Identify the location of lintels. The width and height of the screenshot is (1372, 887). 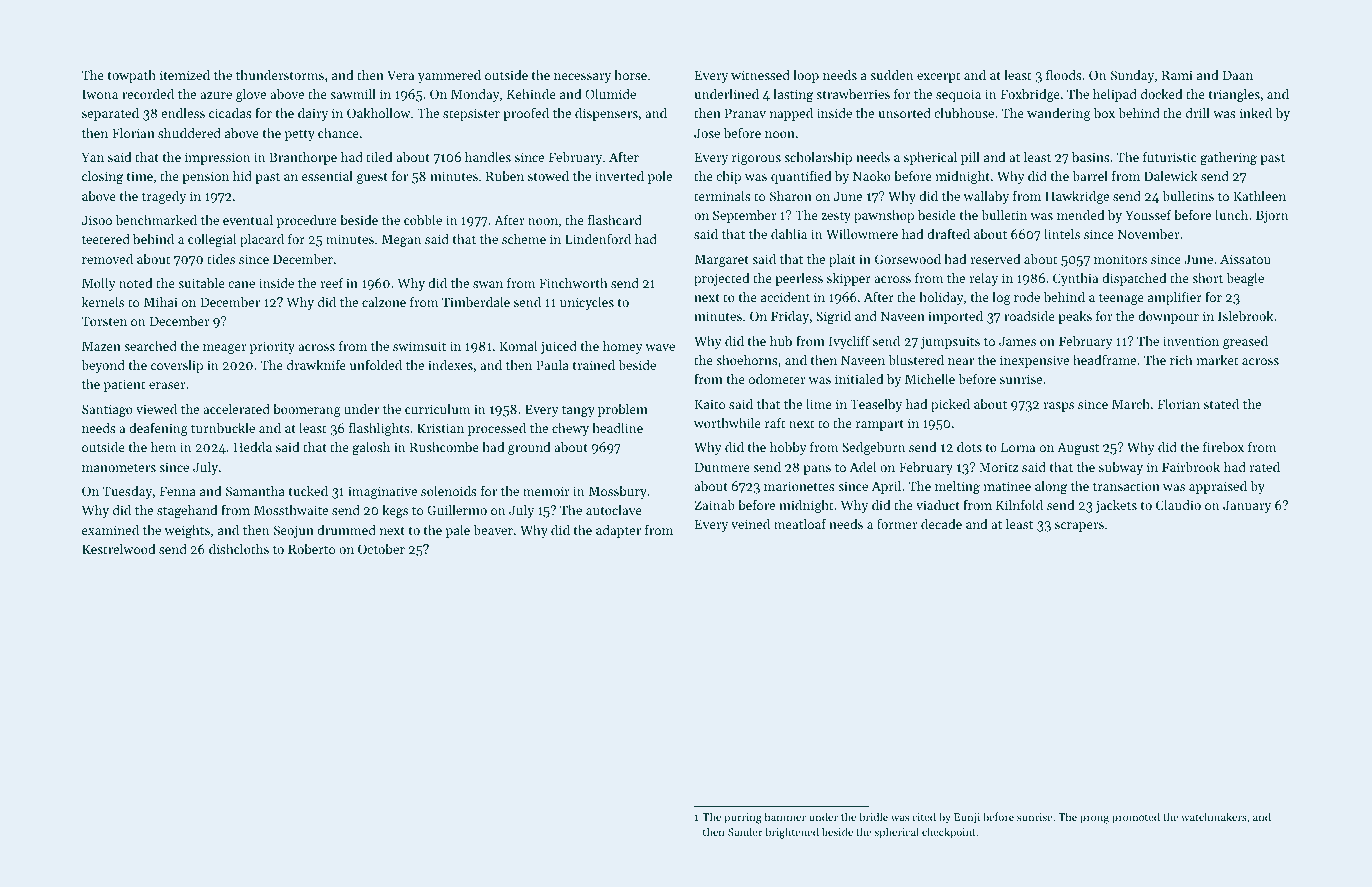
(1062, 234).
